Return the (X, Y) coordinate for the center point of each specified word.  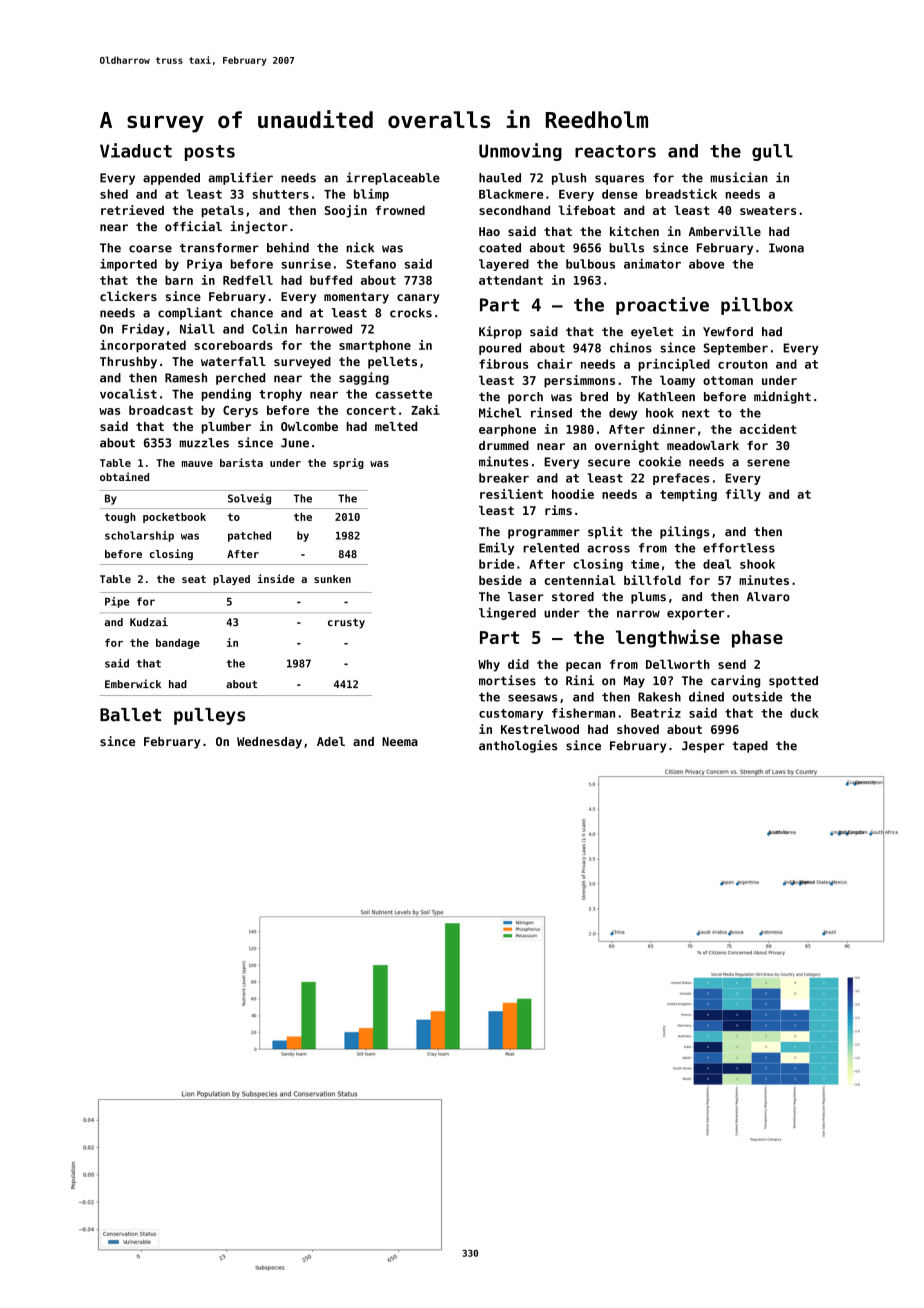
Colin (269, 328)
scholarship (139, 536)
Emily (496, 548)
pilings (684, 532)
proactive (662, 306)
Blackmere (511, 194)
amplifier (240, 178)
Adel (331, 741)
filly (743, 495)
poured (500, 349)
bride (496, 564)
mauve (197, 464)
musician (739, 177)
